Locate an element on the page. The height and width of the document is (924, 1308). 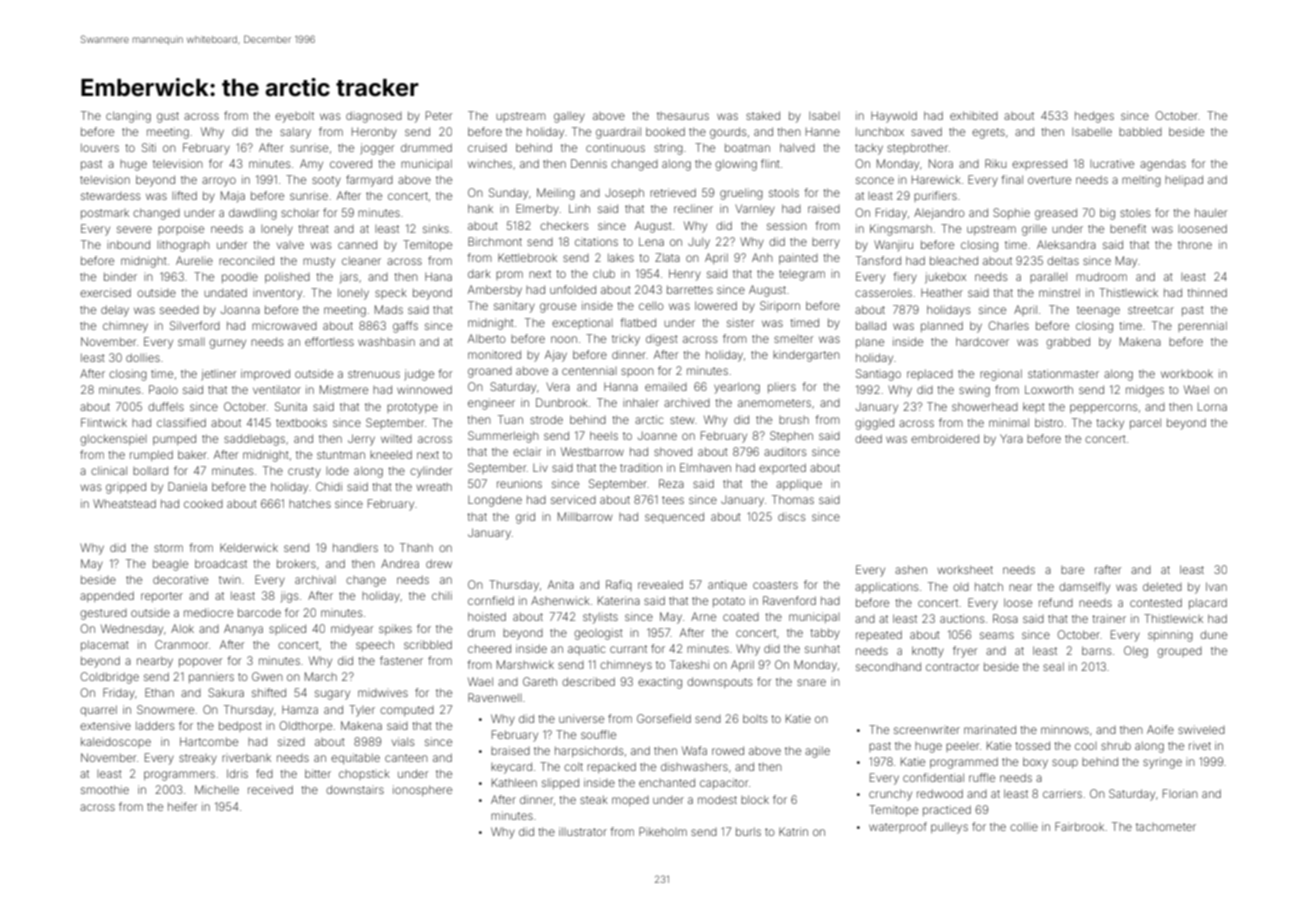
thesaurus is located at coordinates (683, 116).
